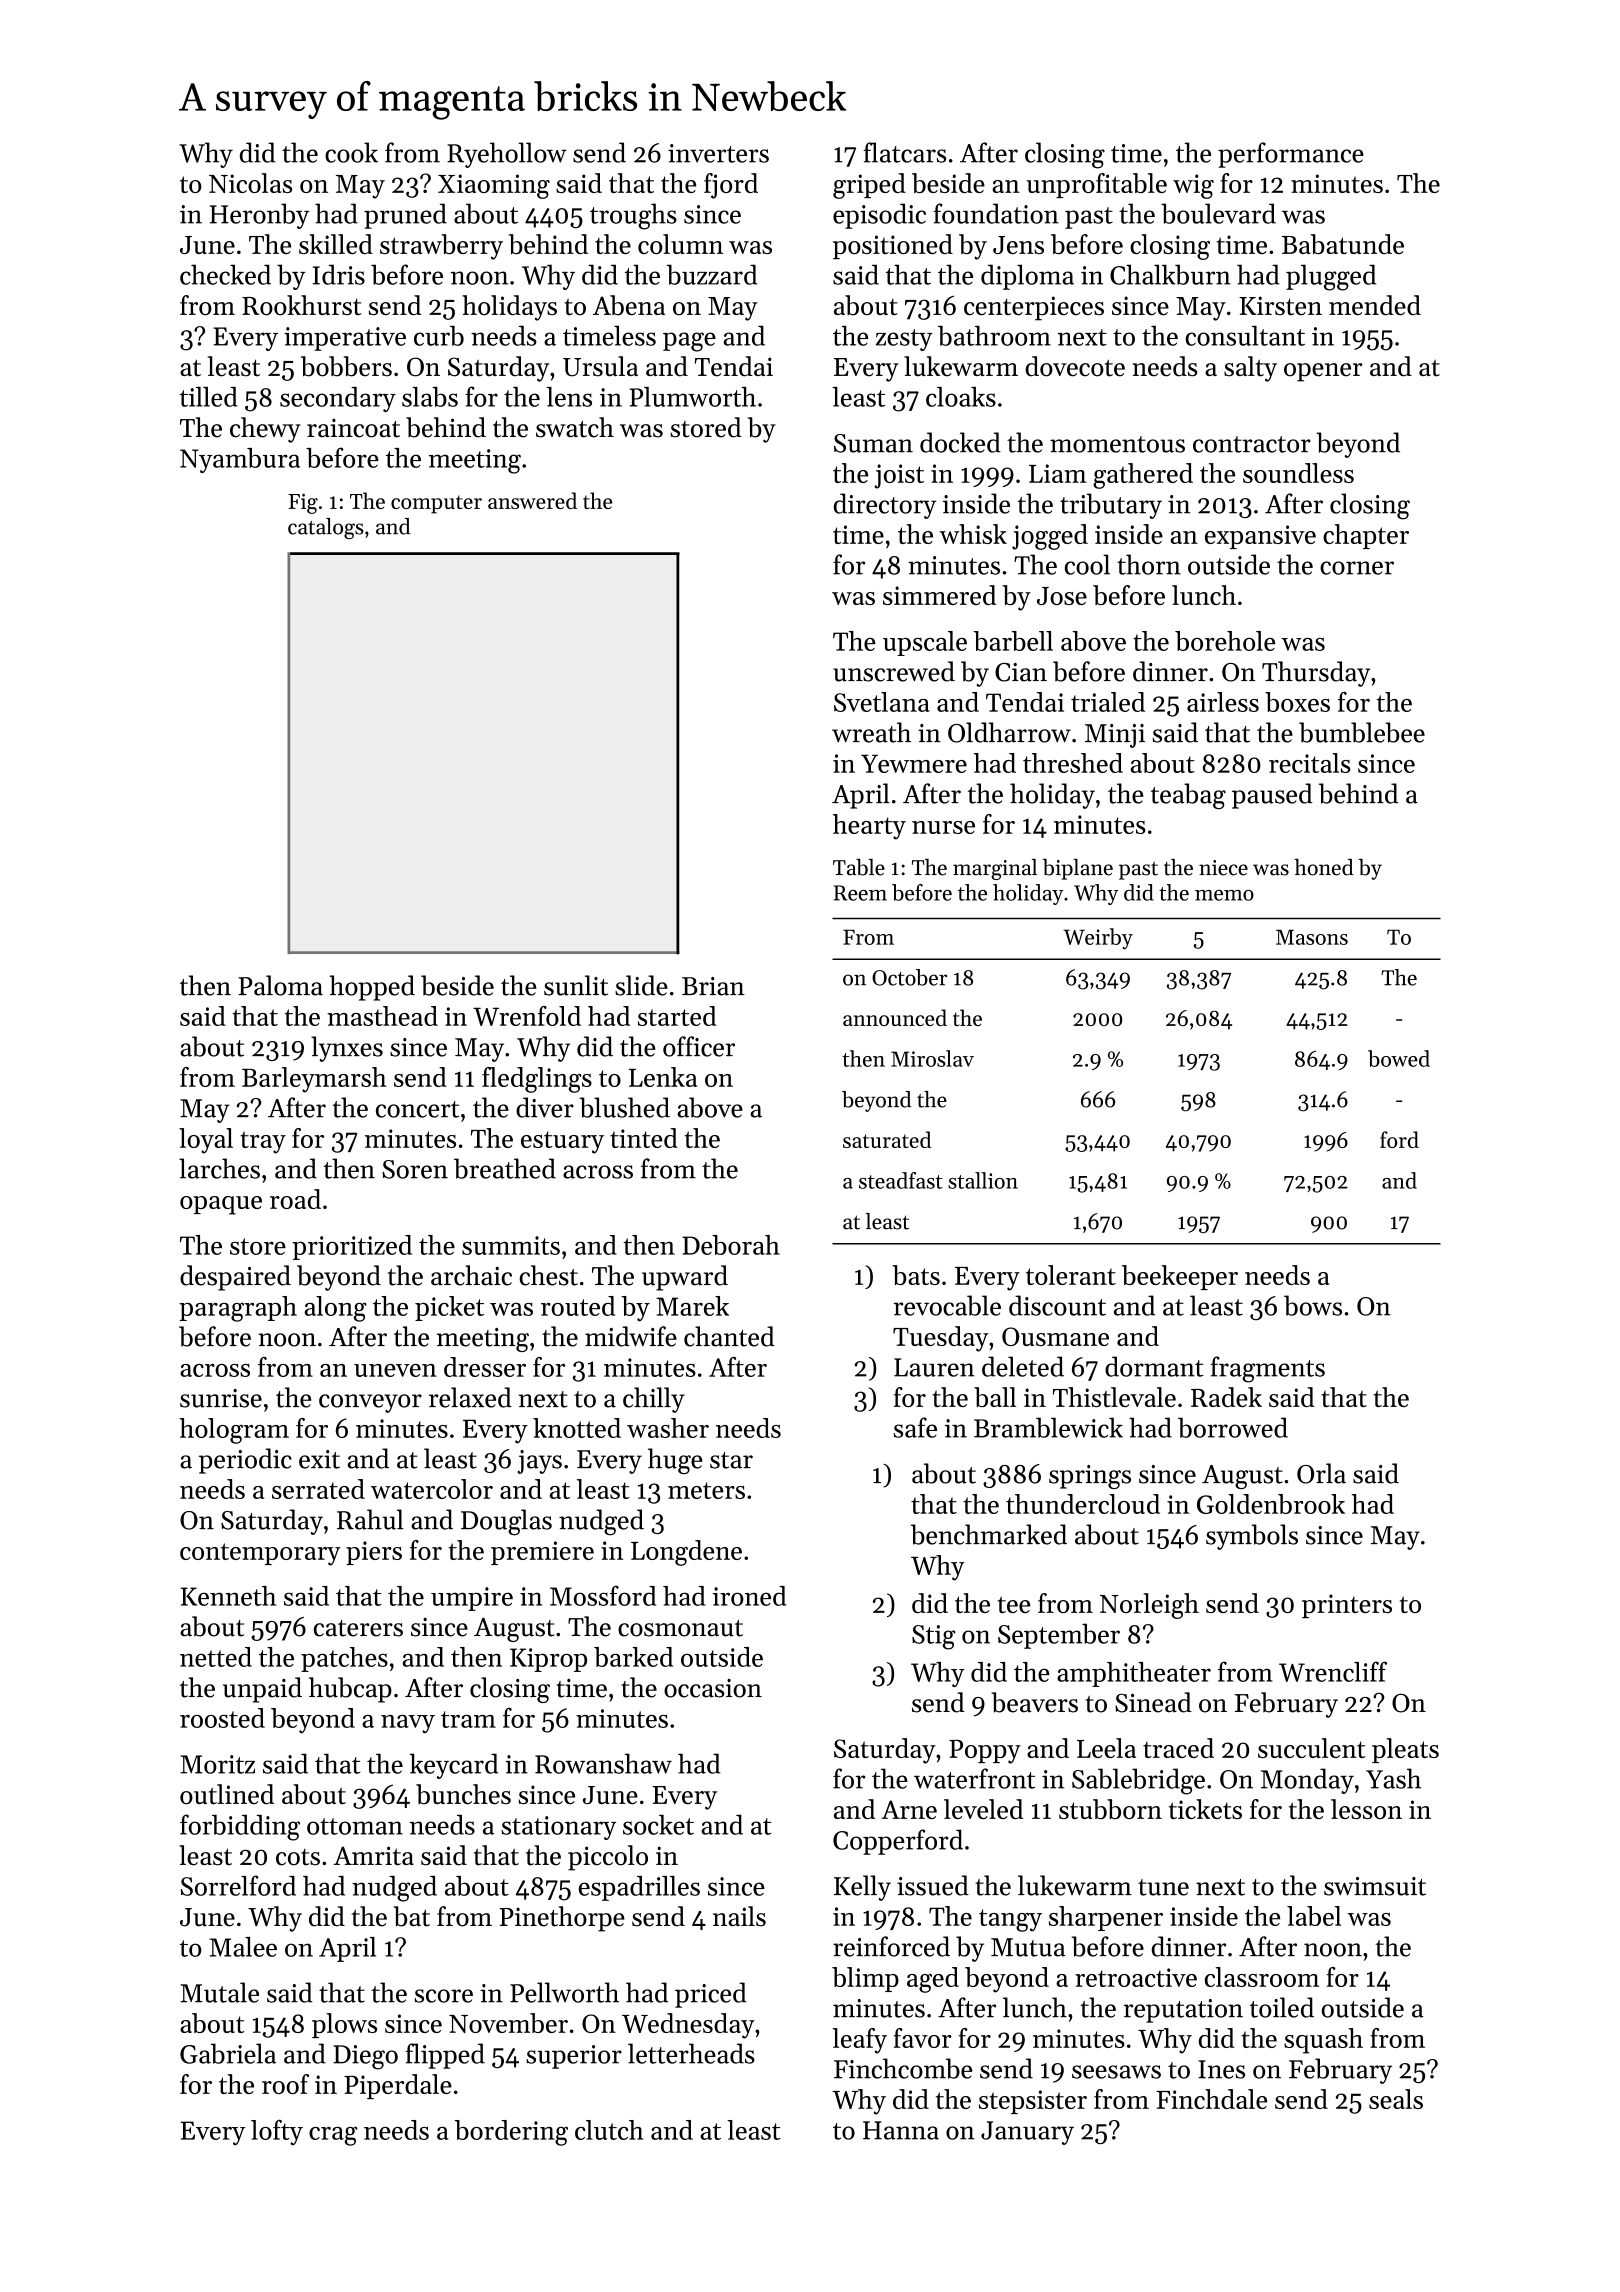 This screenshot has height=2292, width=1620. I want to click on expansive, so click(1260, 537).
